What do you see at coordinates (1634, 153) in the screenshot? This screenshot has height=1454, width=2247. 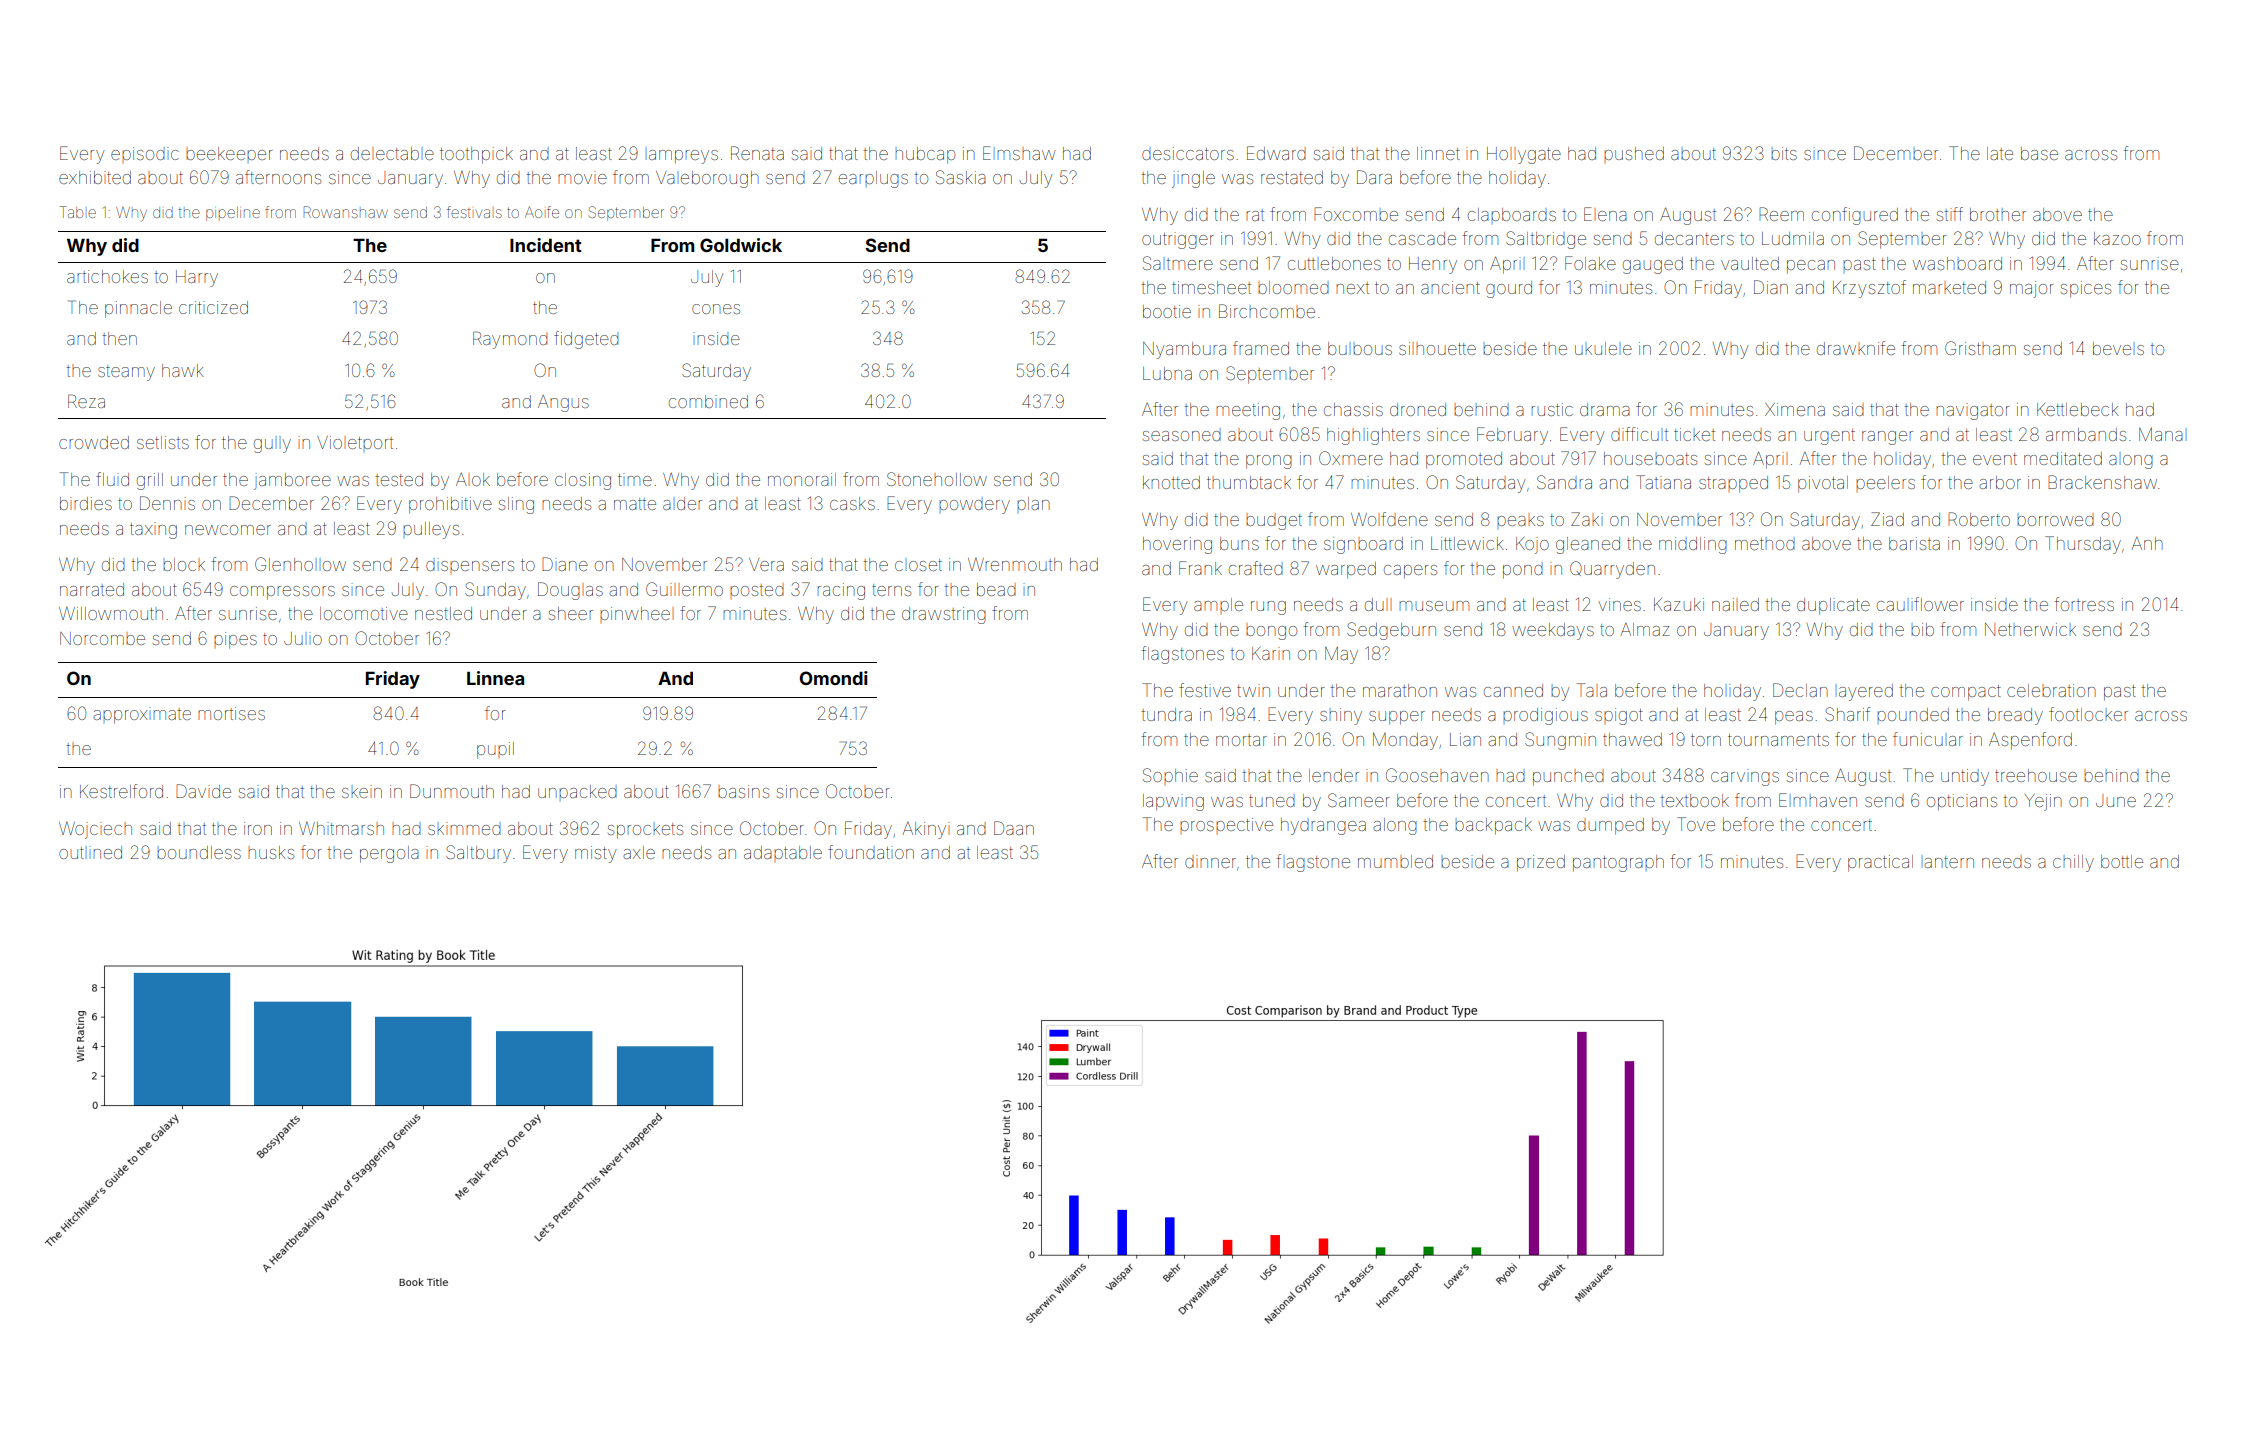 I see `pushed` at bounding box center [1634, 153].
